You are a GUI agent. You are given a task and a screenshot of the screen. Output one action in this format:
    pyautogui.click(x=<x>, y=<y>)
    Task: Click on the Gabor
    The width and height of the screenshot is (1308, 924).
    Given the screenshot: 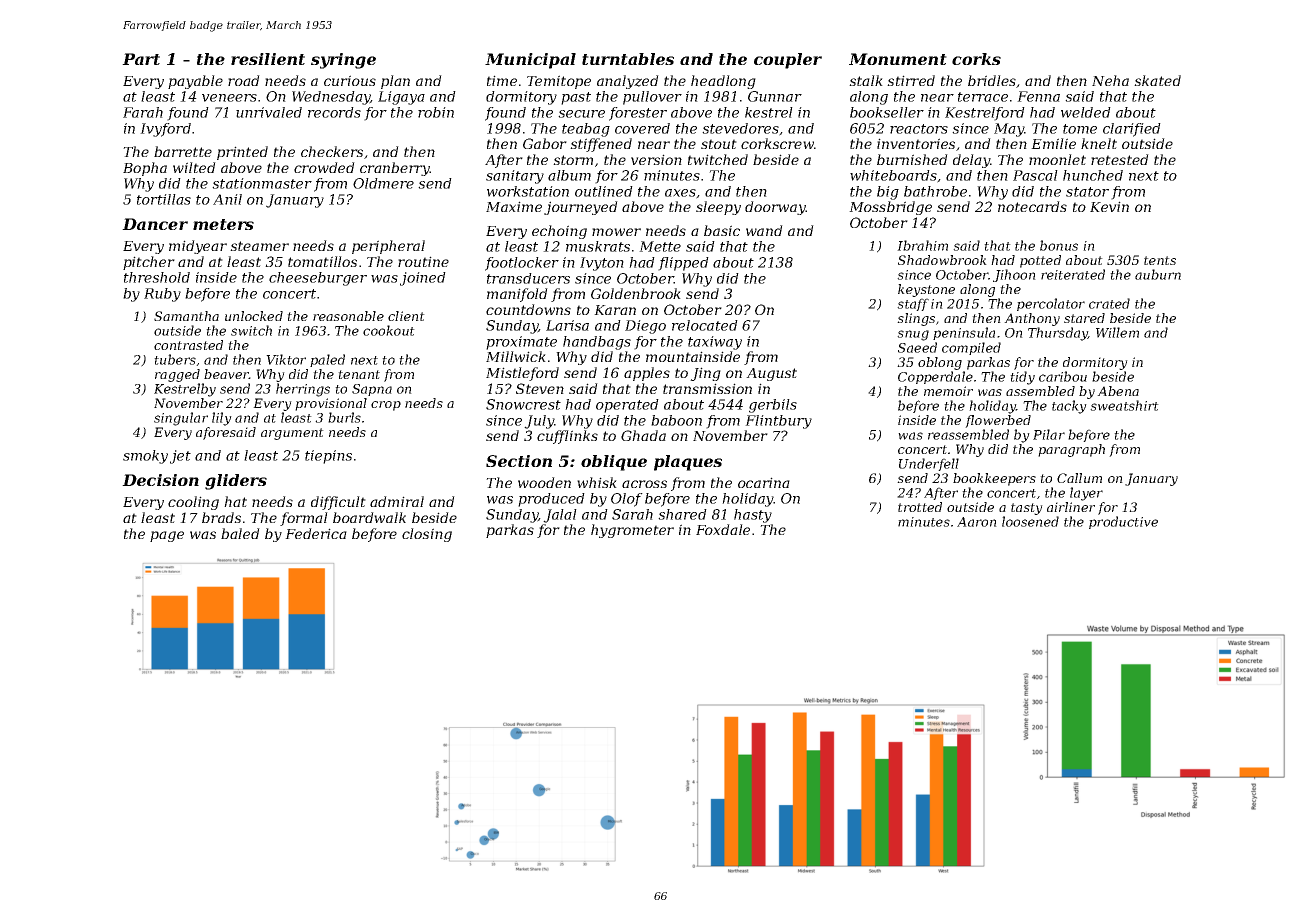 What is the action you would take?
    pyautogui.click(x=545, y=143)
